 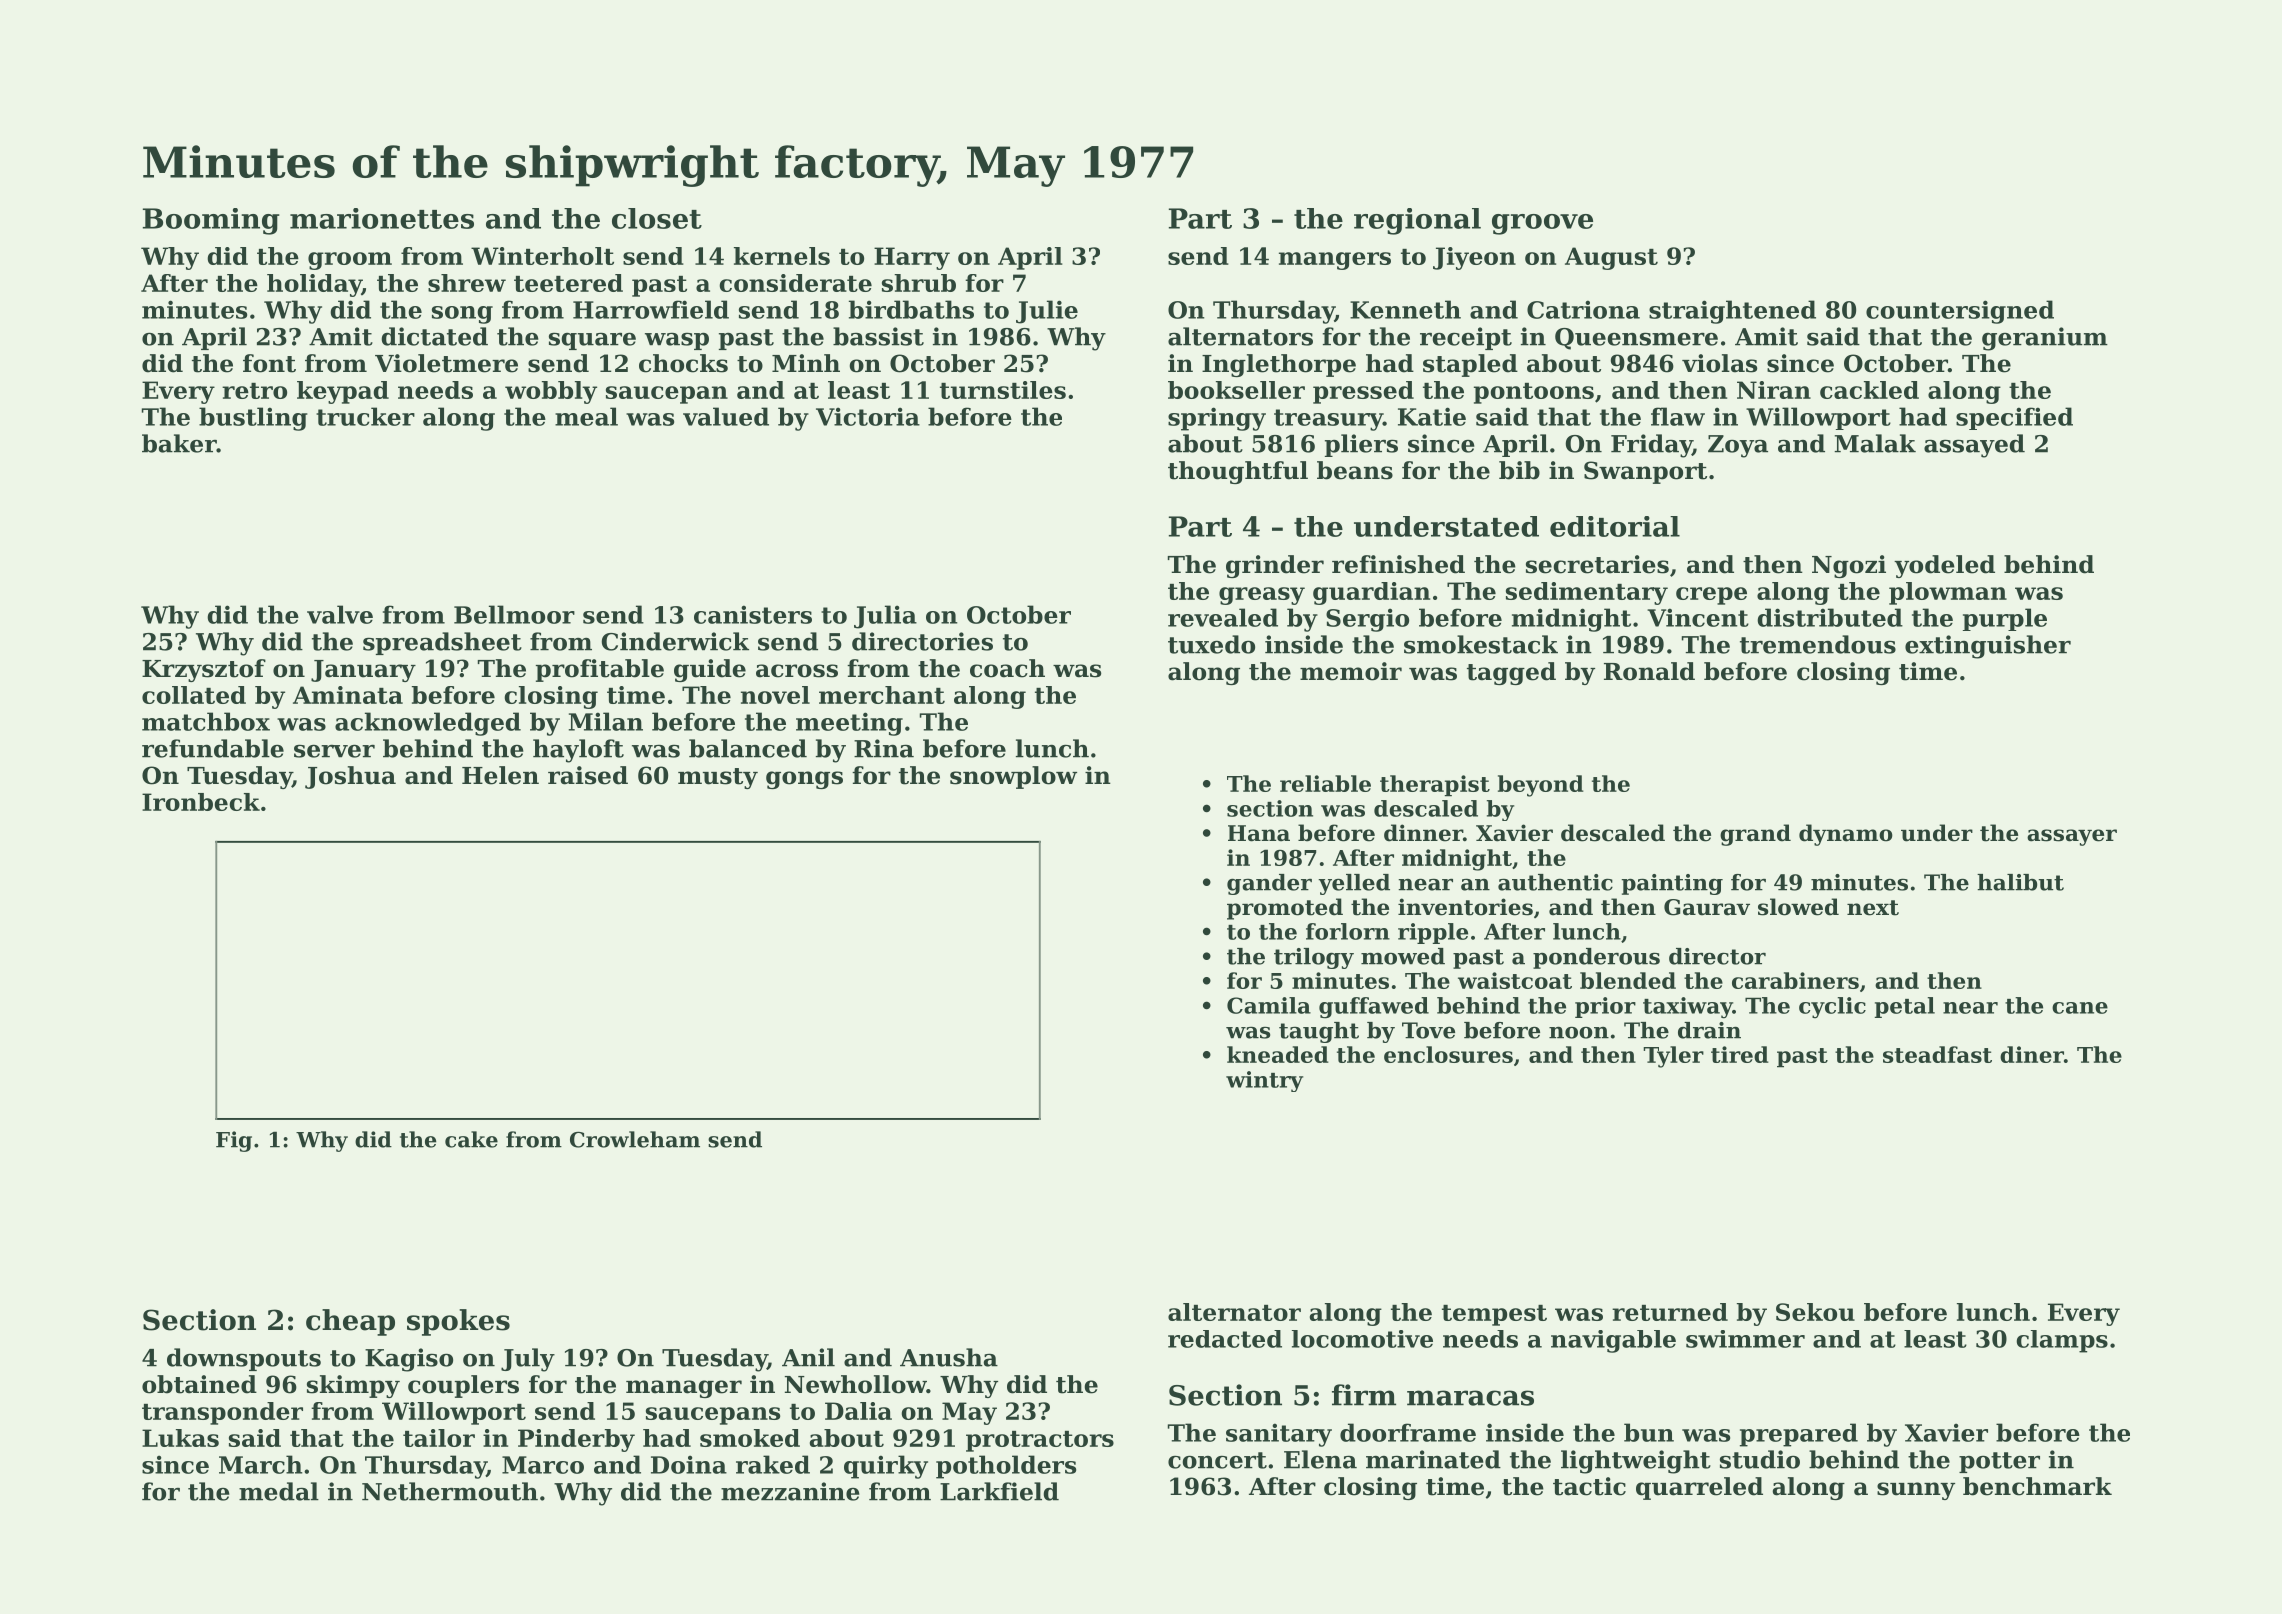 What do you see at coordinates (1732, 312) in the screenshot?
I see `straightened` at bounding box center [1732, 312].
